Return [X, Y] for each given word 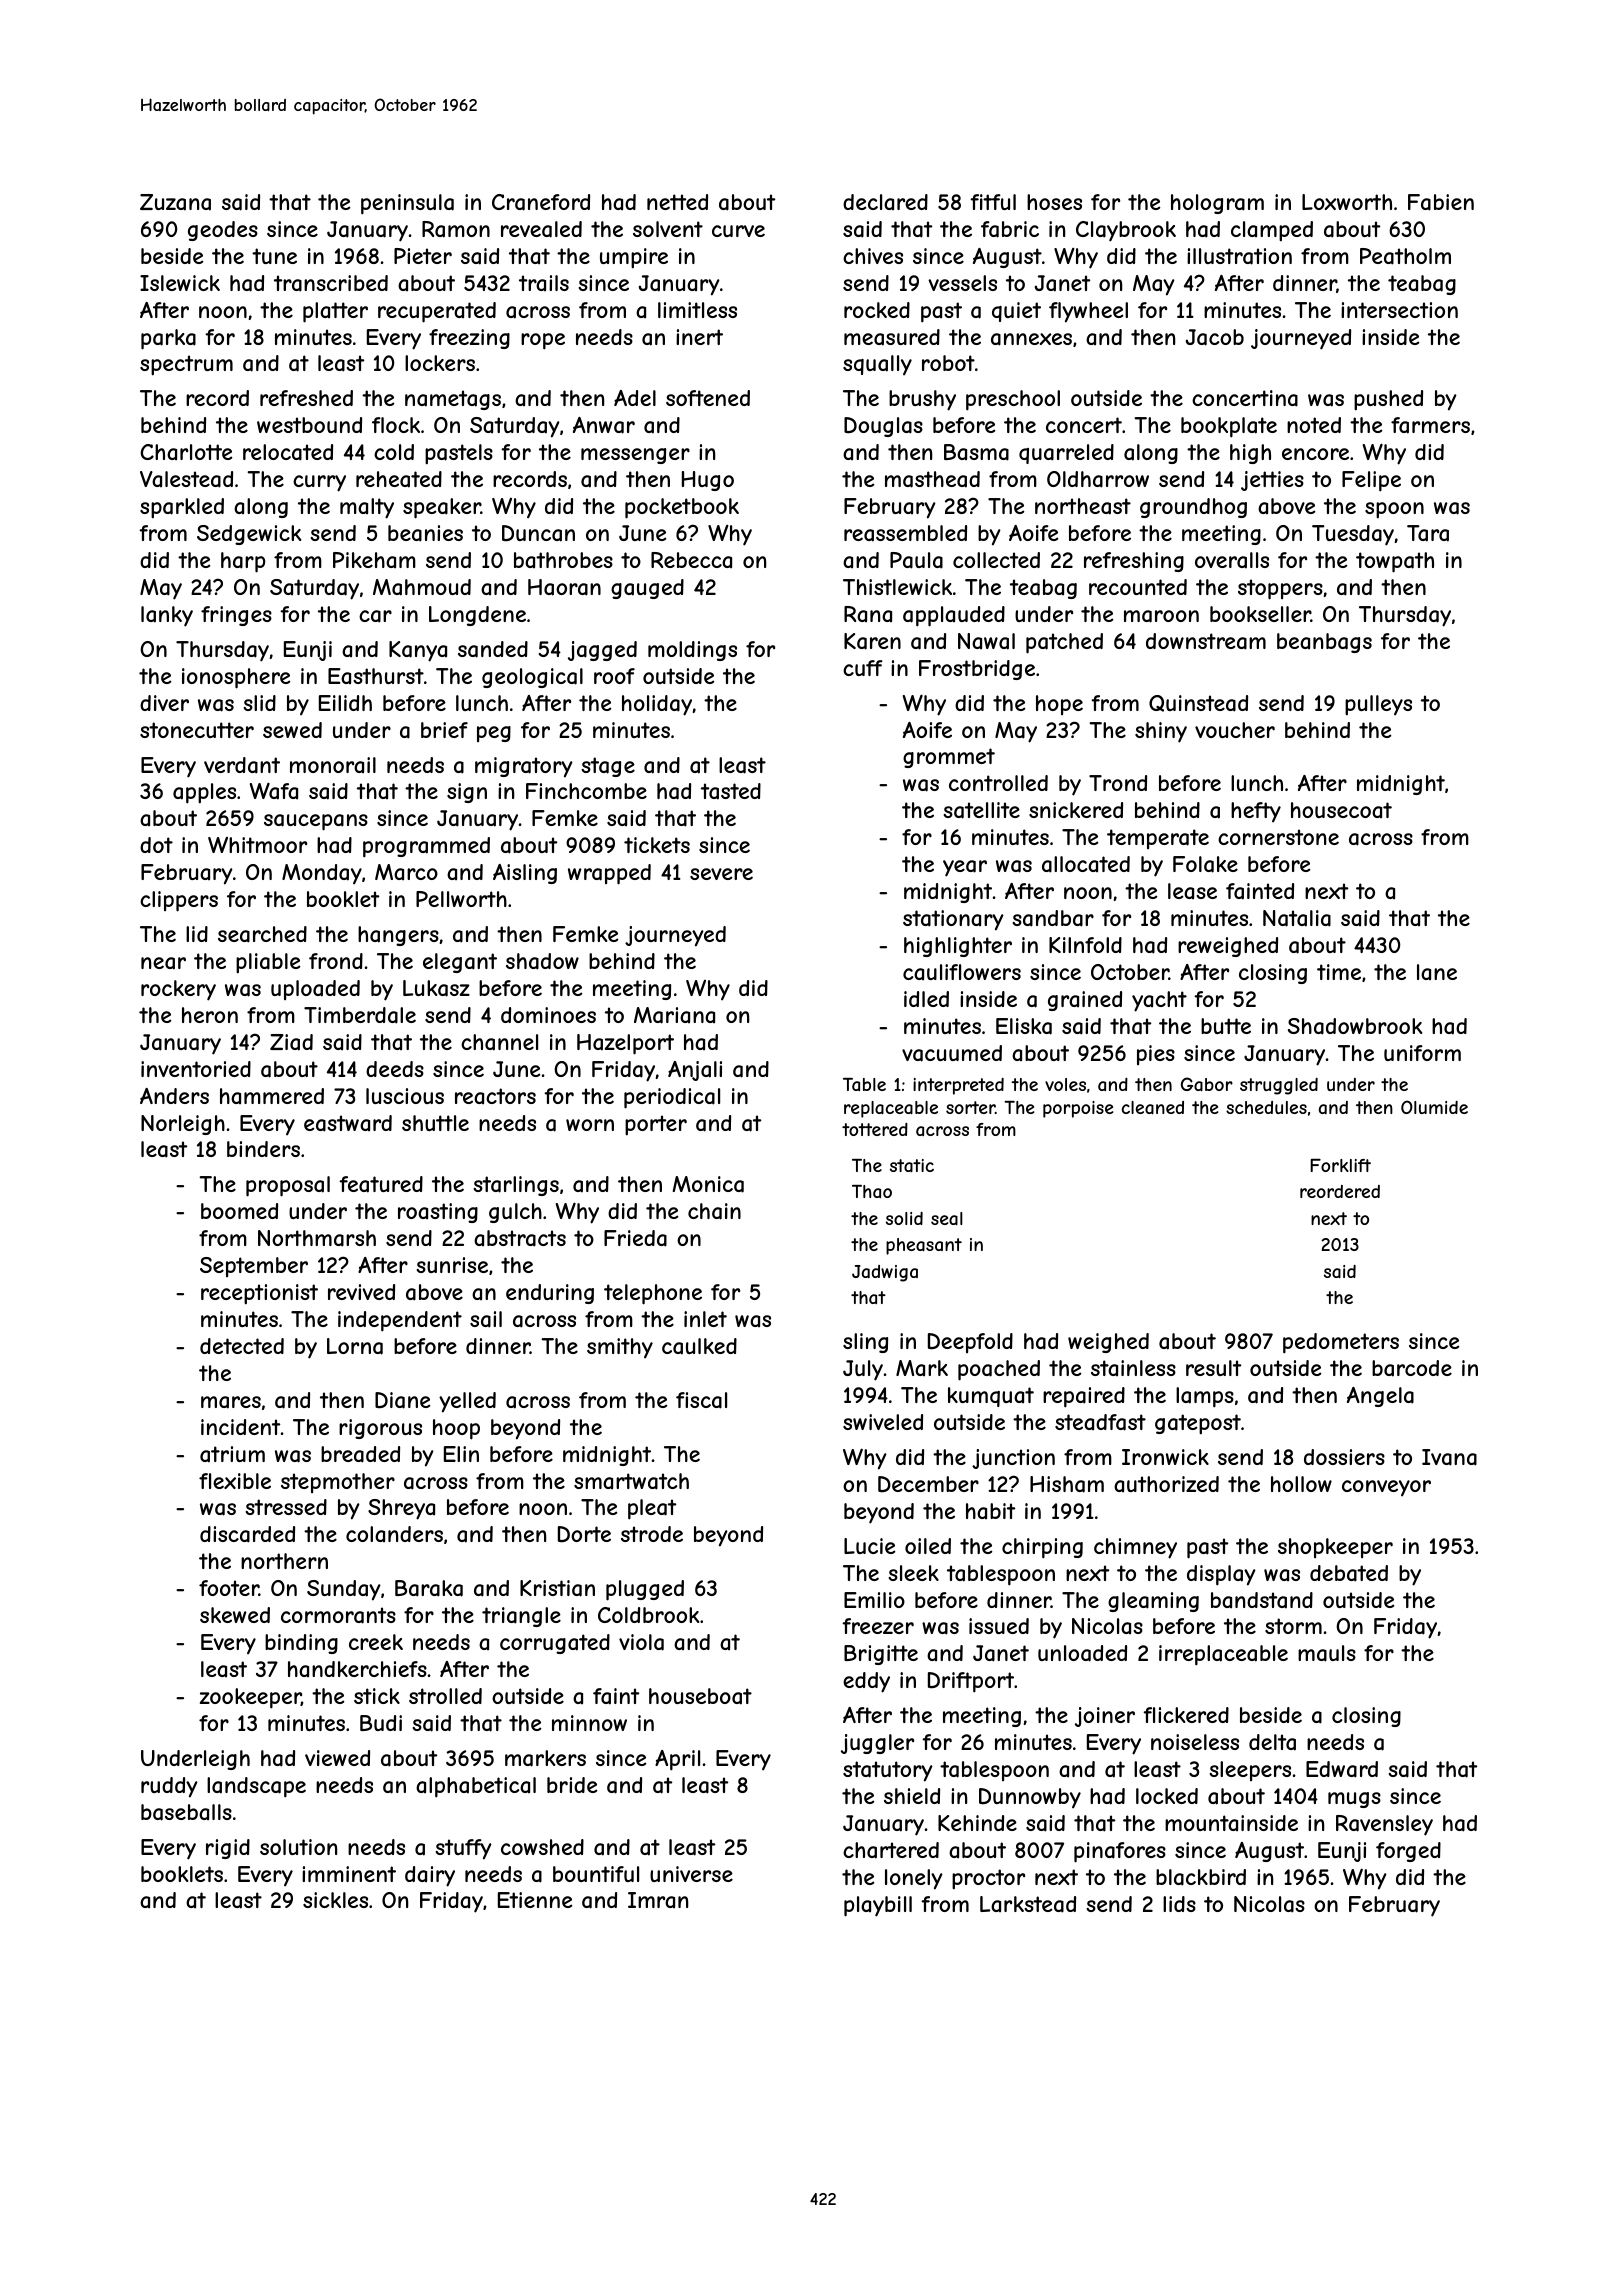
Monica [708, 1184]
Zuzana [175, 202]
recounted [1138, 587]
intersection [1399, 310]
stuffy [463, 1849]
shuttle [435, 1123]
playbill [878, 1906]
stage [608, 767]
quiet [1016, 312]
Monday [322, 874]
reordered [1340, 1191]
